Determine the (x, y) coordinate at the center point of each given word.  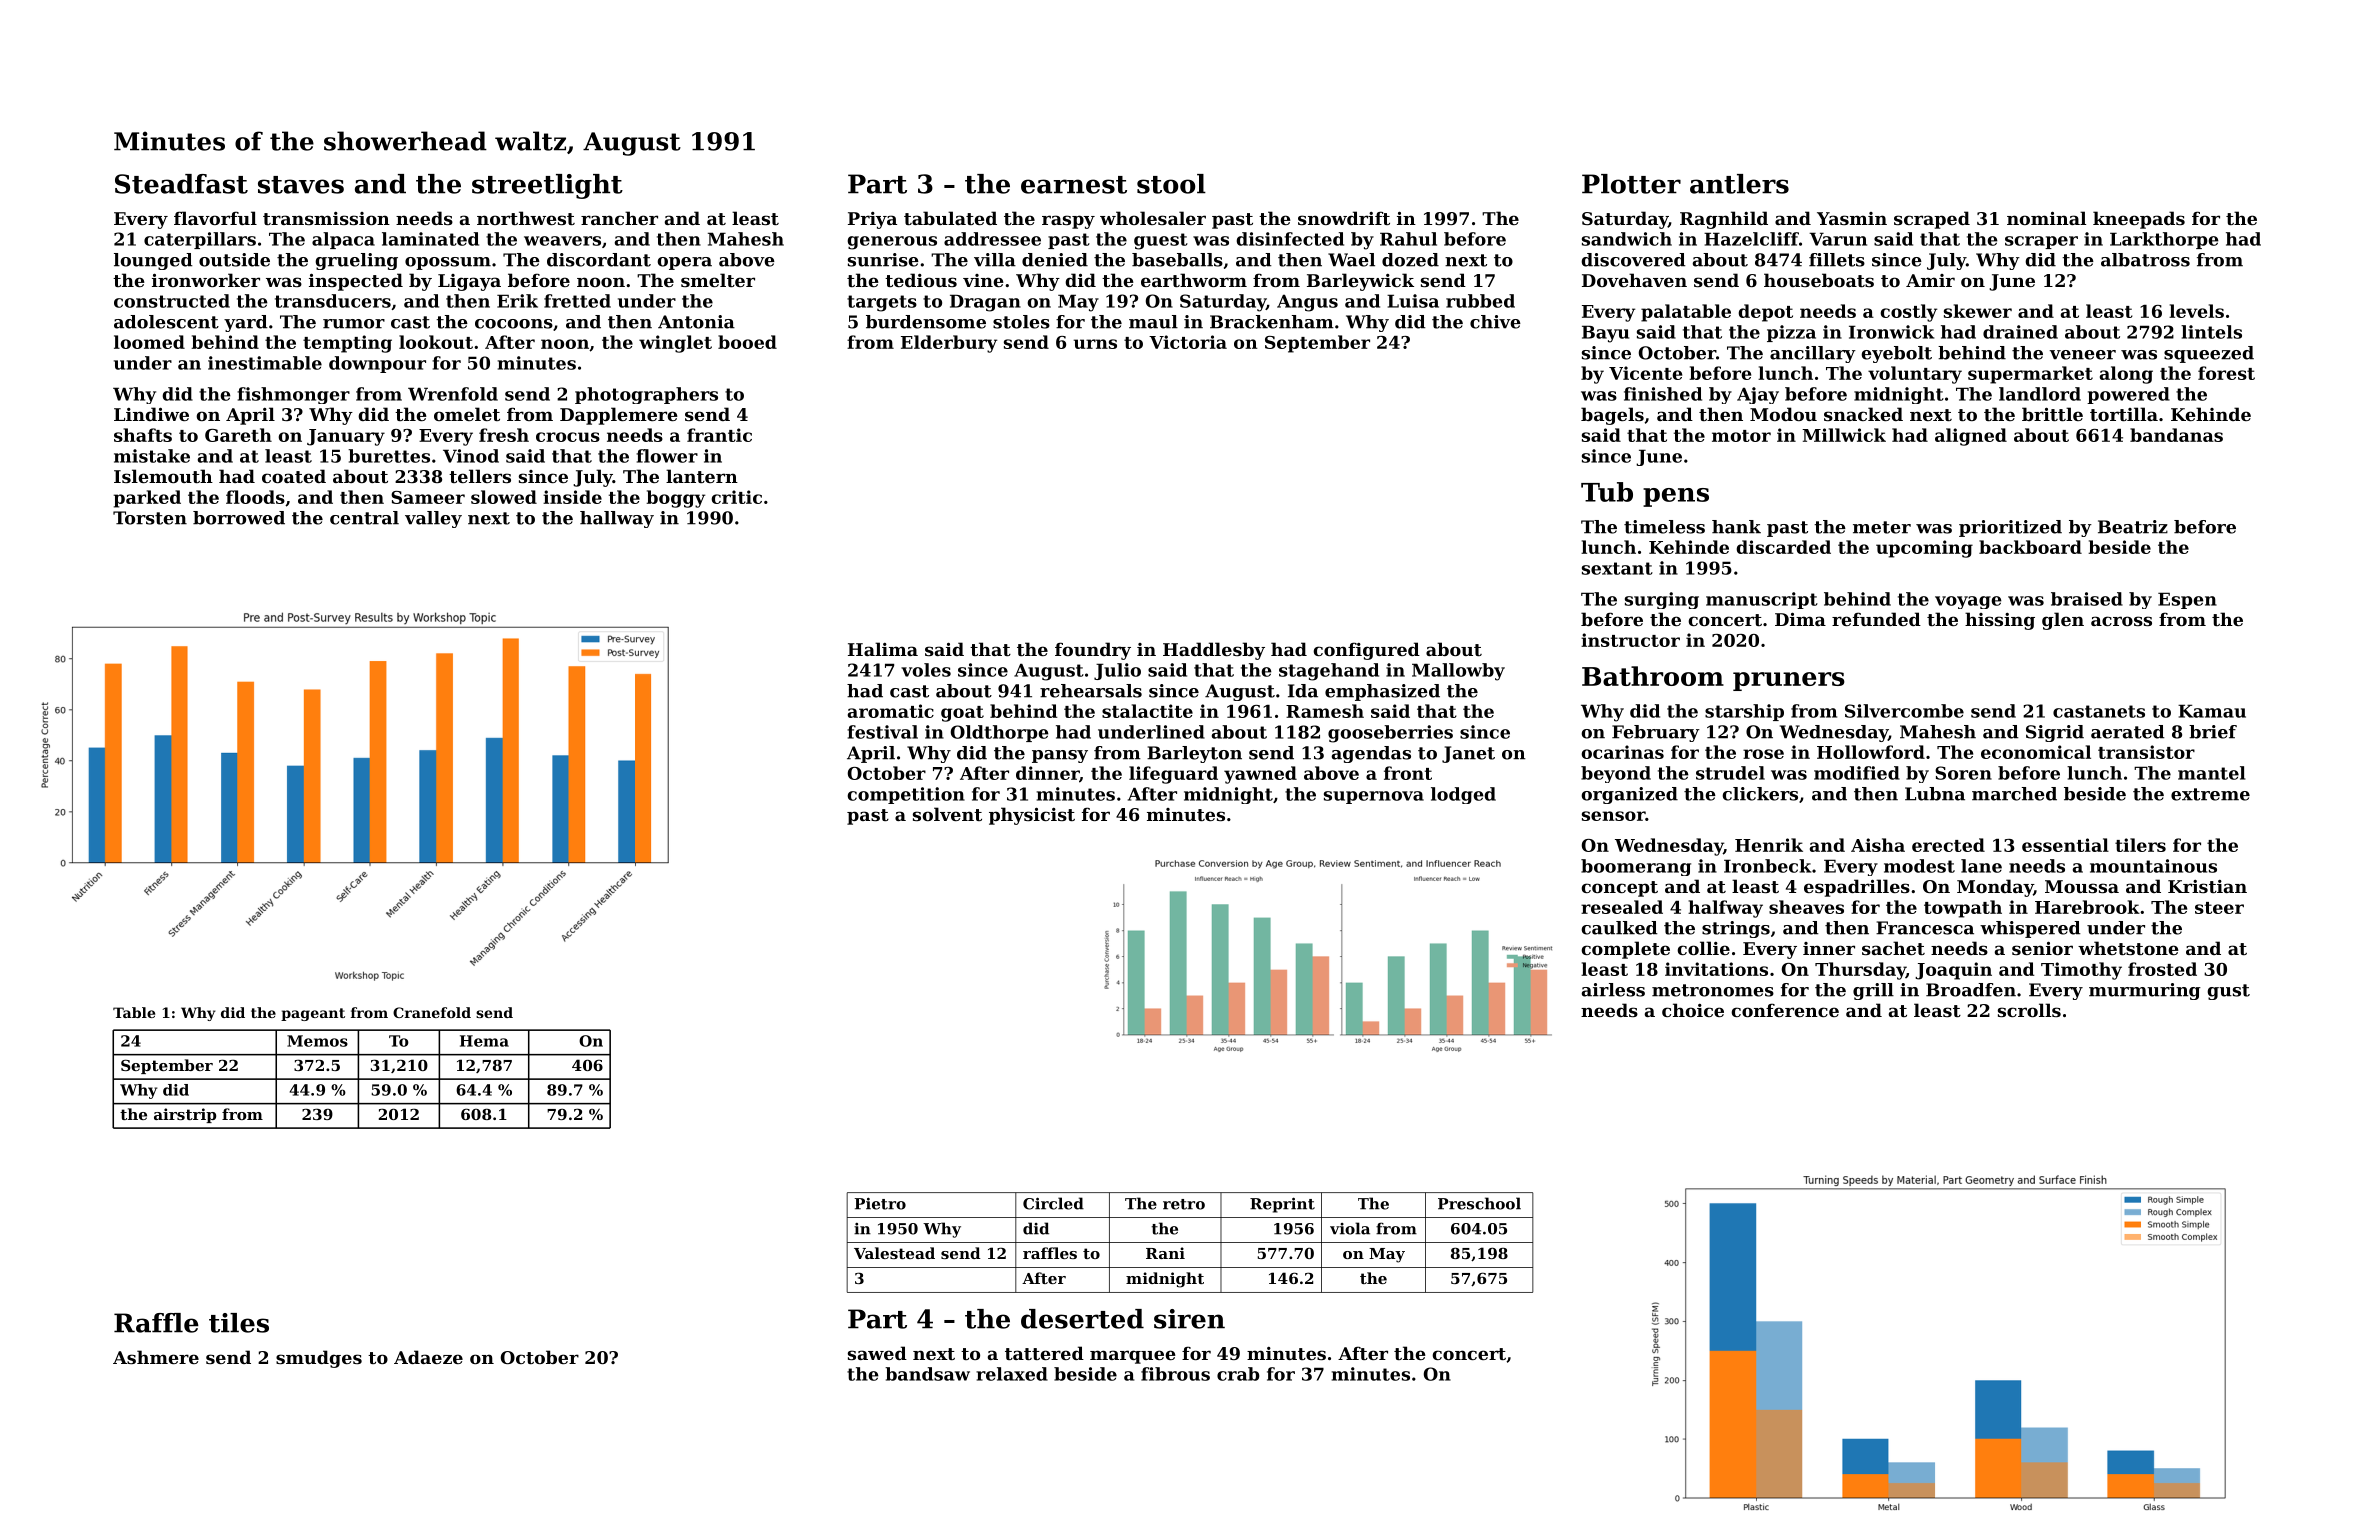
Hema (484, 1041)
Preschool (1479, 1203)
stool (1171, 184)
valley (433, 519)
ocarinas (1622, 752)
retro (1184, 1204)
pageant (313, 1014)
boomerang (1636, 867)
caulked (1619, 928)
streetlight (547, 186)
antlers (1739, 184)
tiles (239, 1323)
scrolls (2029, 1010)
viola (1350, 1228)
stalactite (1147, 711)
